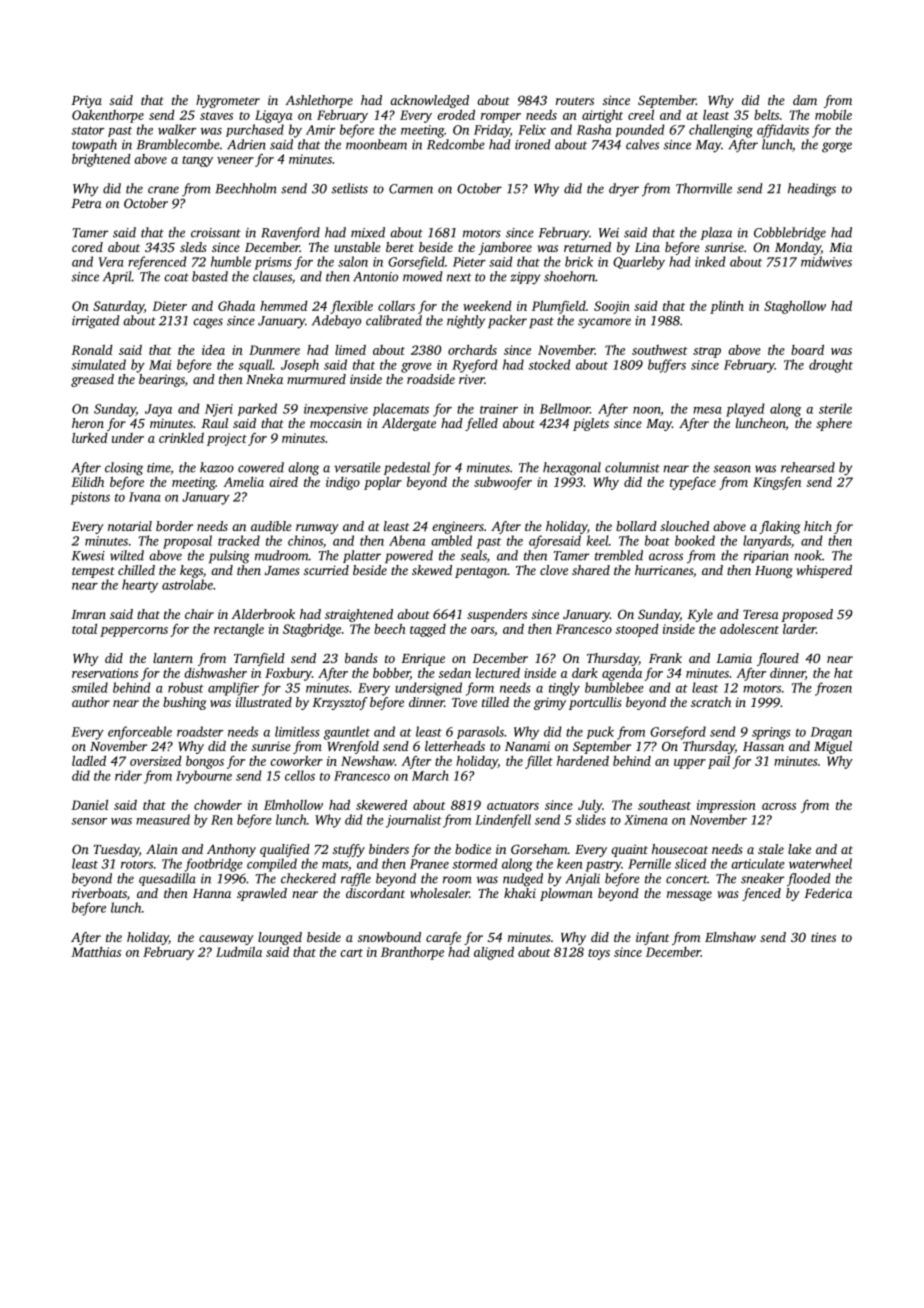 The width and height of the screenshot is (924, 1308). Describe the element at coordinates (734, 658) in the screenshot. I see `Lamia` at that location.
